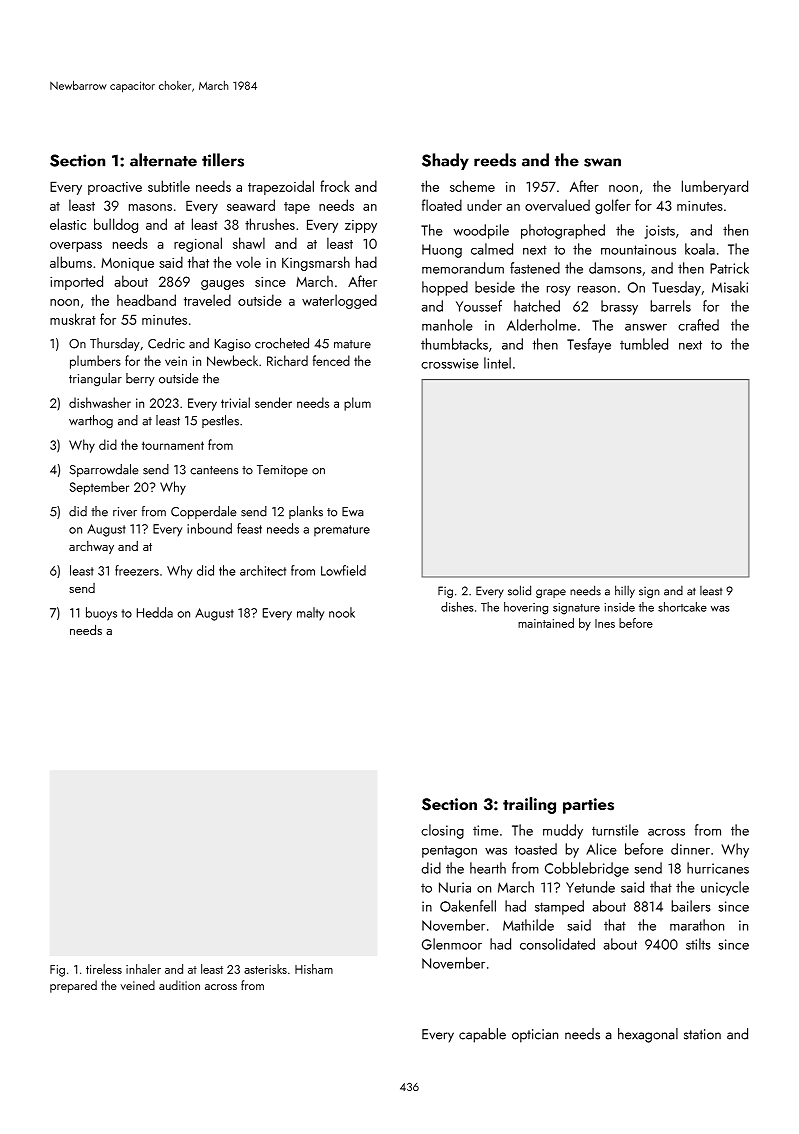 The width and height of the screenshot is (799, 1134). Describe the element at coordinates (702, 1034) in the screenshot. I see `station` at that location.
